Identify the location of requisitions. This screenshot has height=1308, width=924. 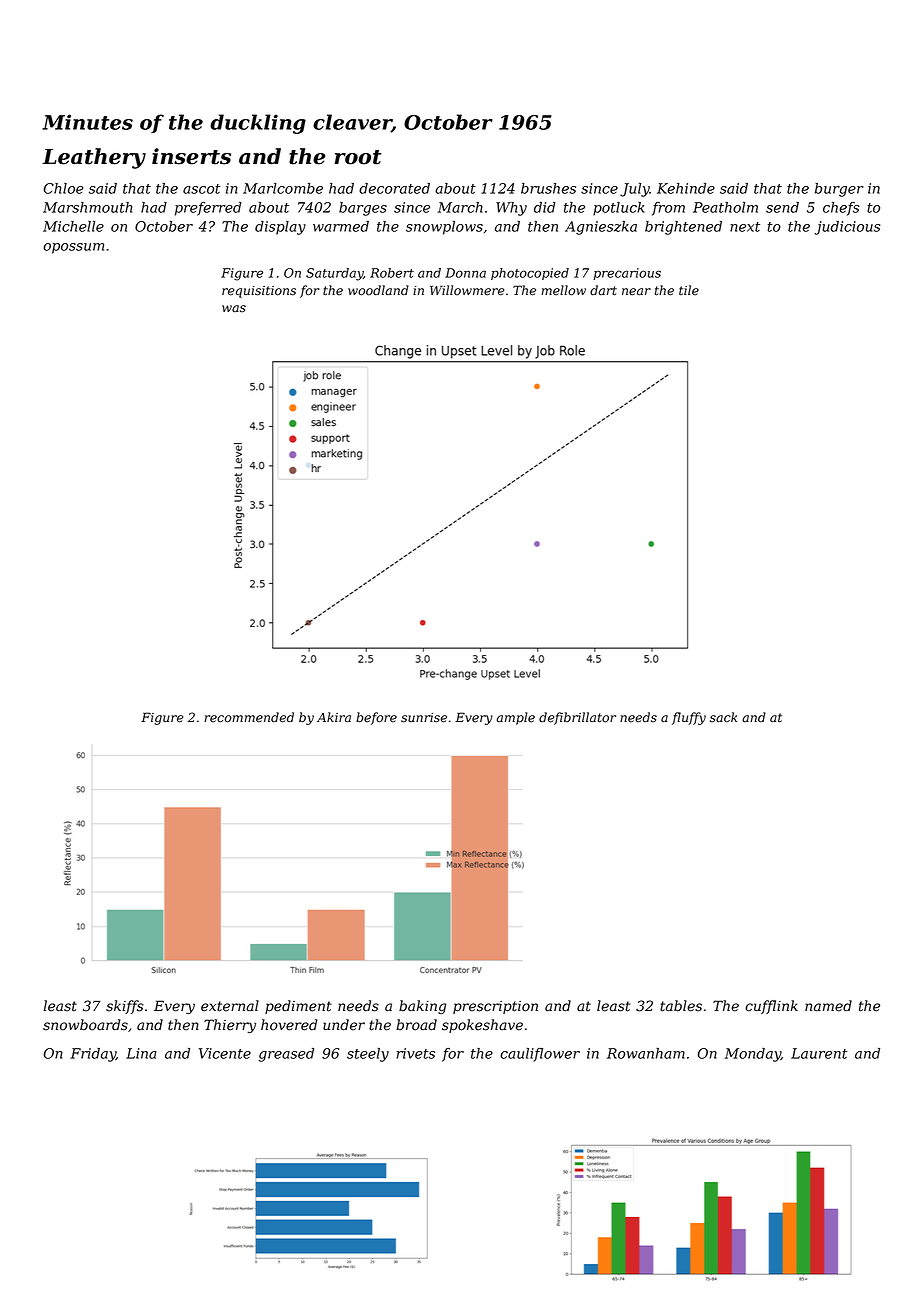
(259, 292).
